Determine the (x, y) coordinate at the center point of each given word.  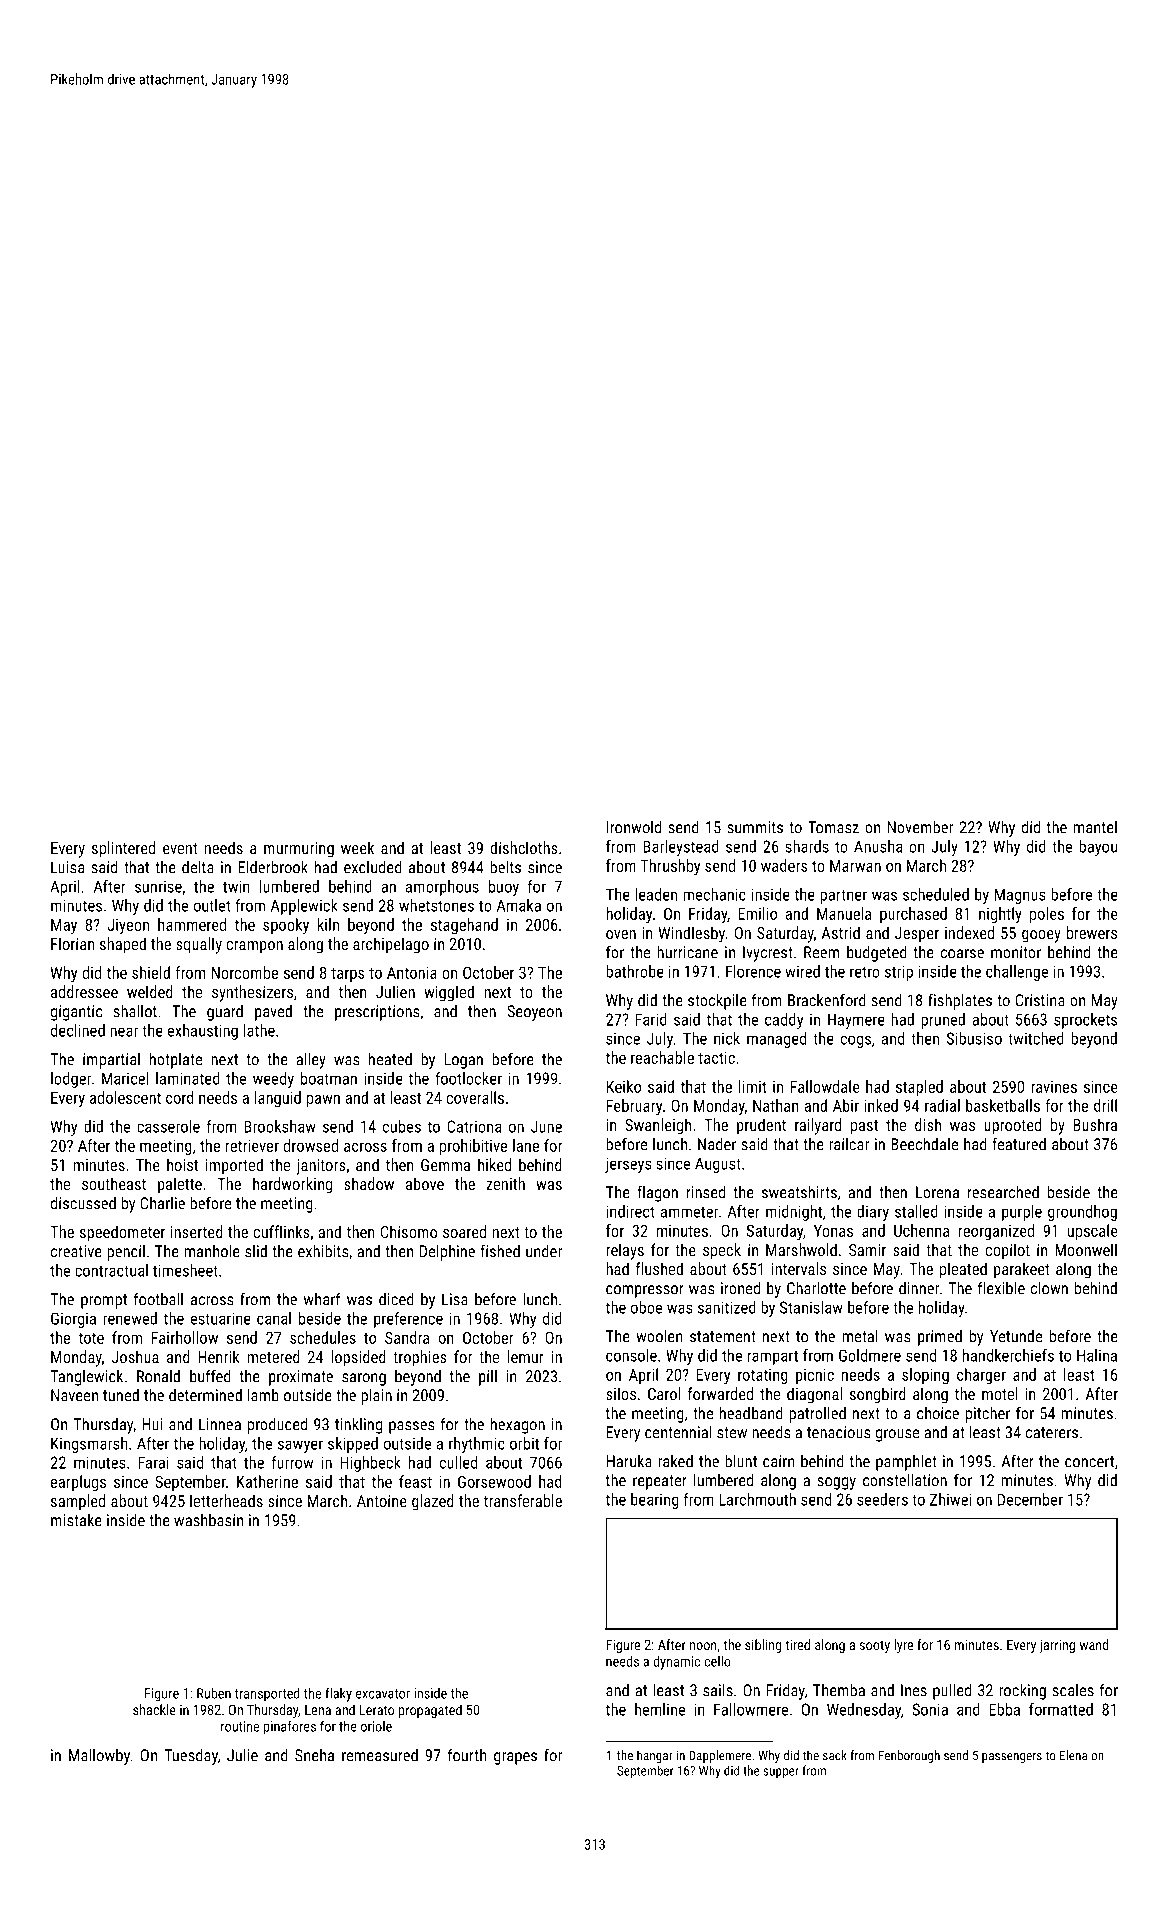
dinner (919, 1288)
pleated (963, 1270)
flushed (659, 1268)
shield (151, 972)
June (546, 1126)
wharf (322, 1299)
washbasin (208, 1520)
